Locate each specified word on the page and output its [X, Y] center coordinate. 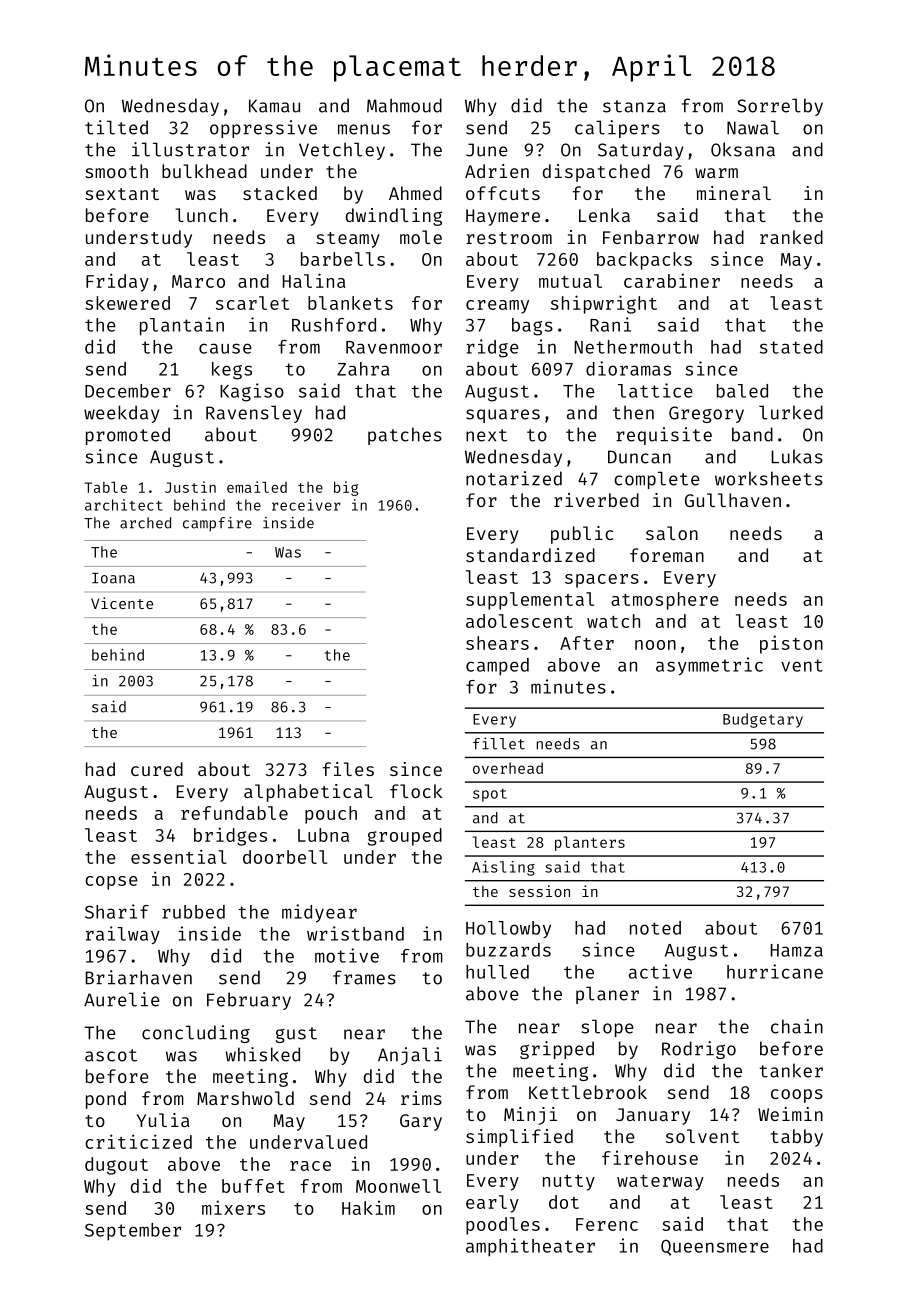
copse [111, 883]
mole [421, 237]
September [133, 1232]
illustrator [190, 149]
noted [655, 928]
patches [405, 436]
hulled [497, 972]
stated [791, 347]
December [128, 391]
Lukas [797, 456]
